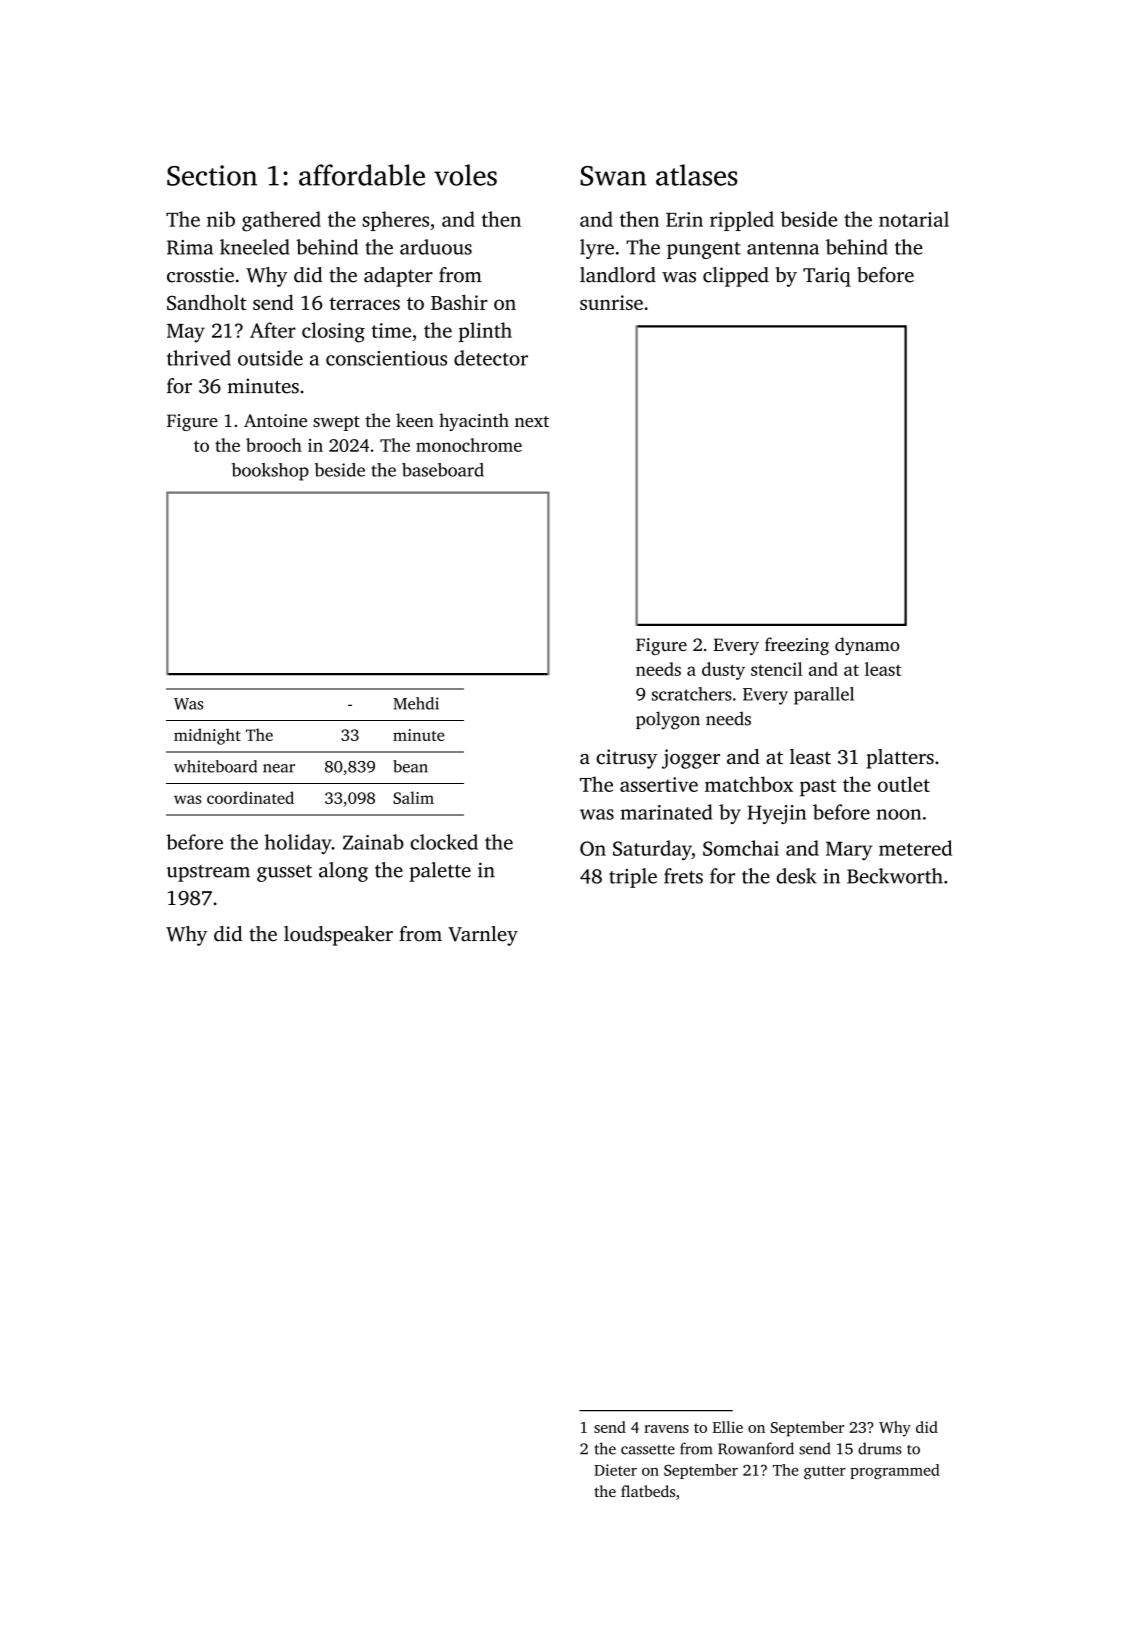  I want to click on monochrome, so click(469, 445).
